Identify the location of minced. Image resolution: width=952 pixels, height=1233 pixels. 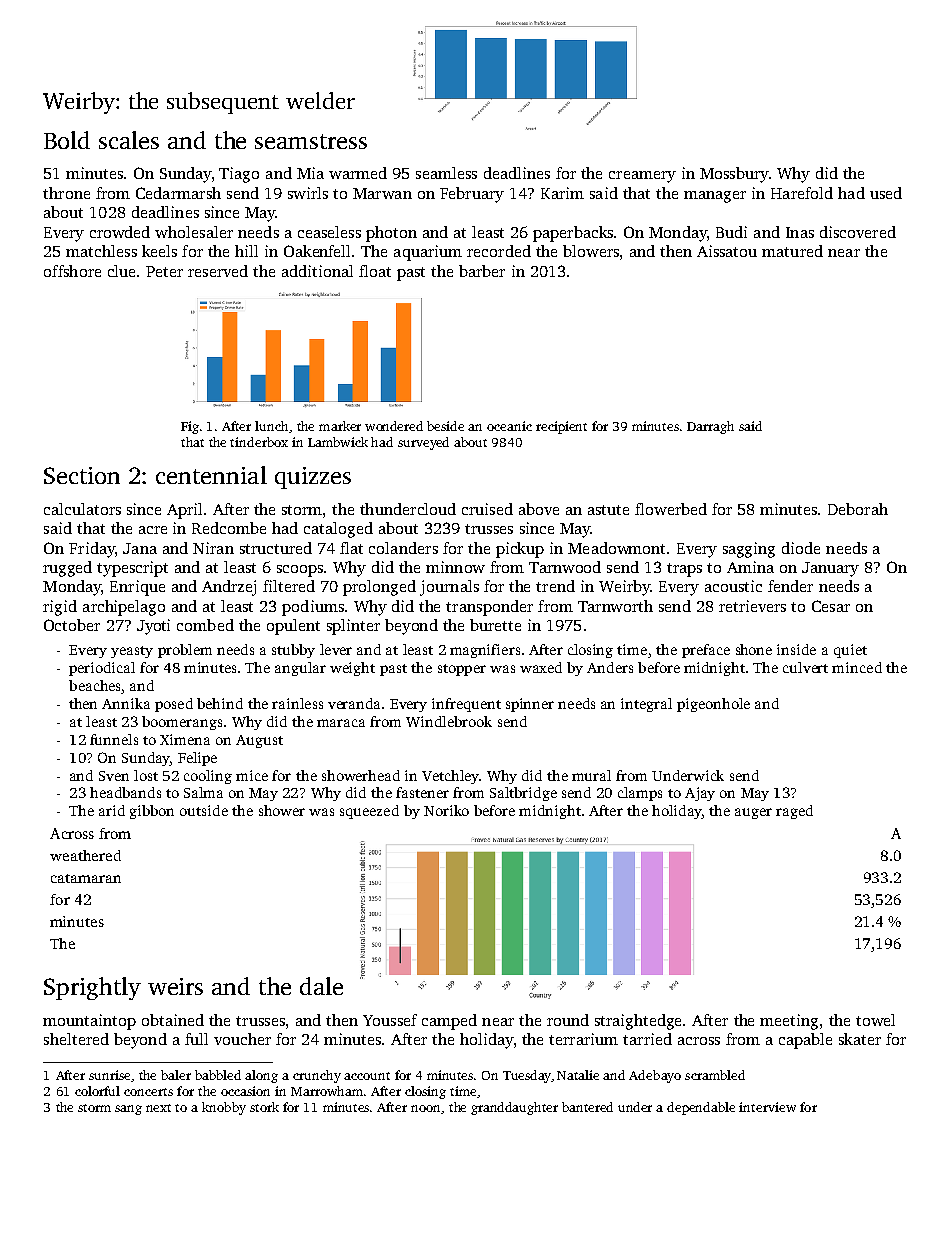
(857, 667).
